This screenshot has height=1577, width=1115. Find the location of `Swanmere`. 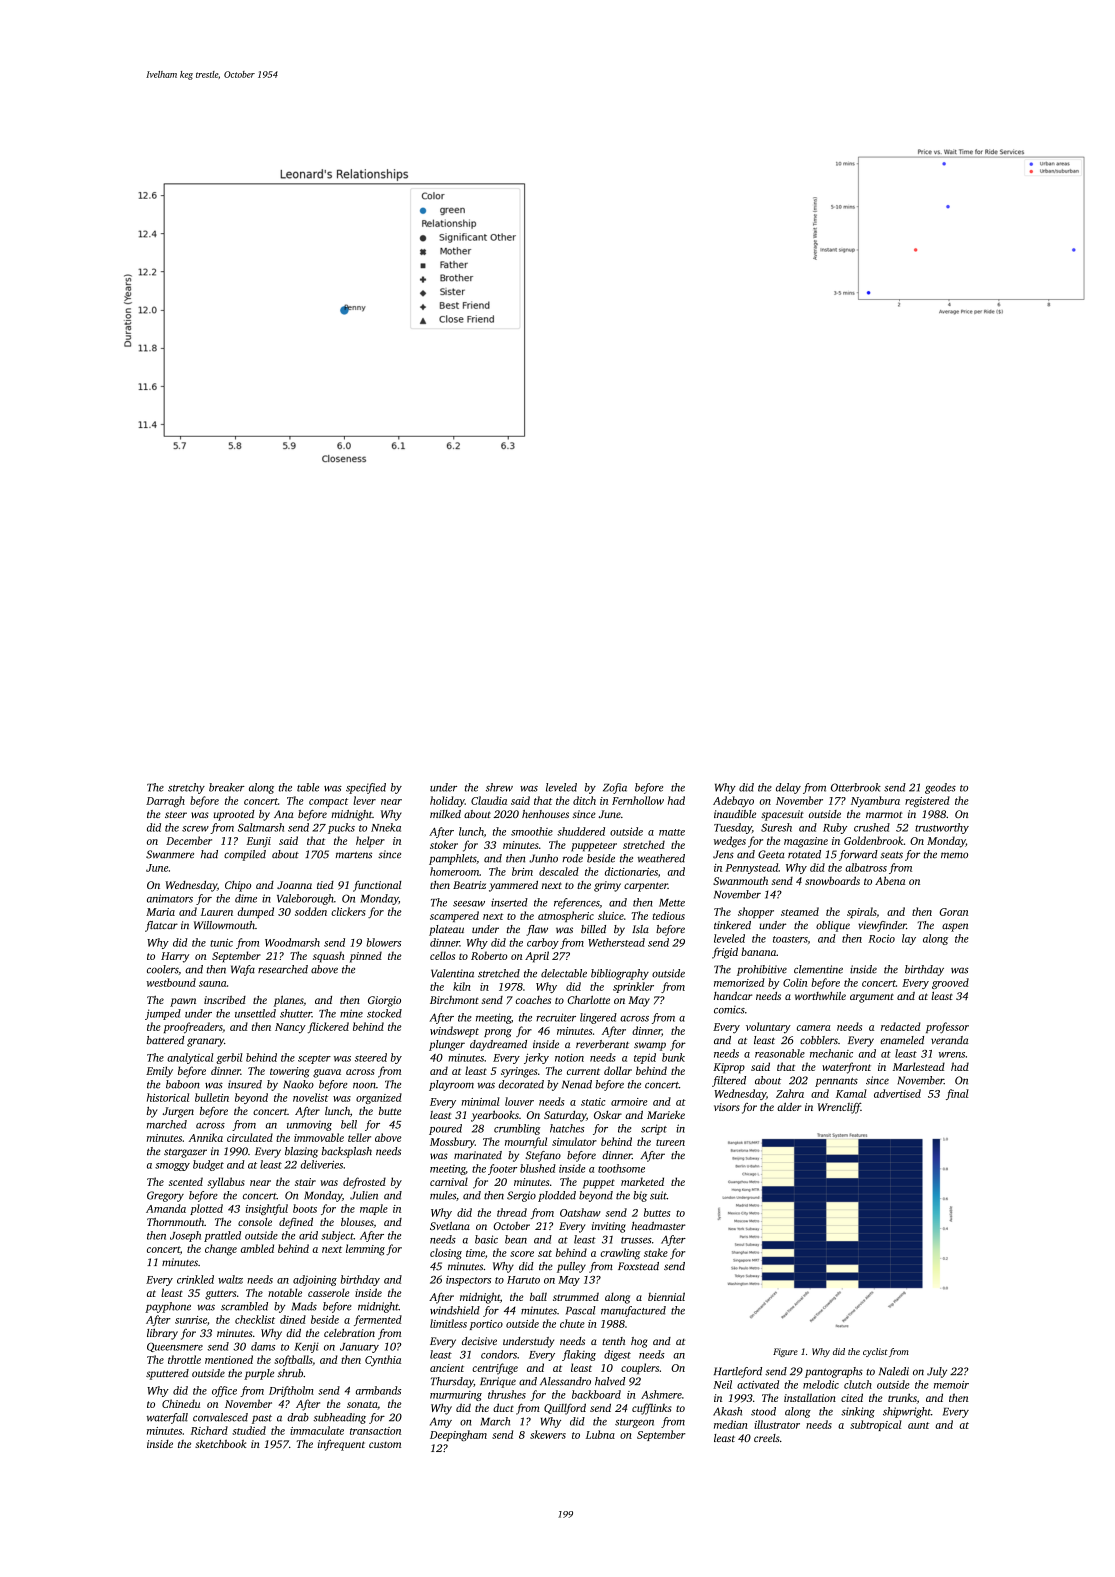

Swanmere is located at coordinates (170, 854).
